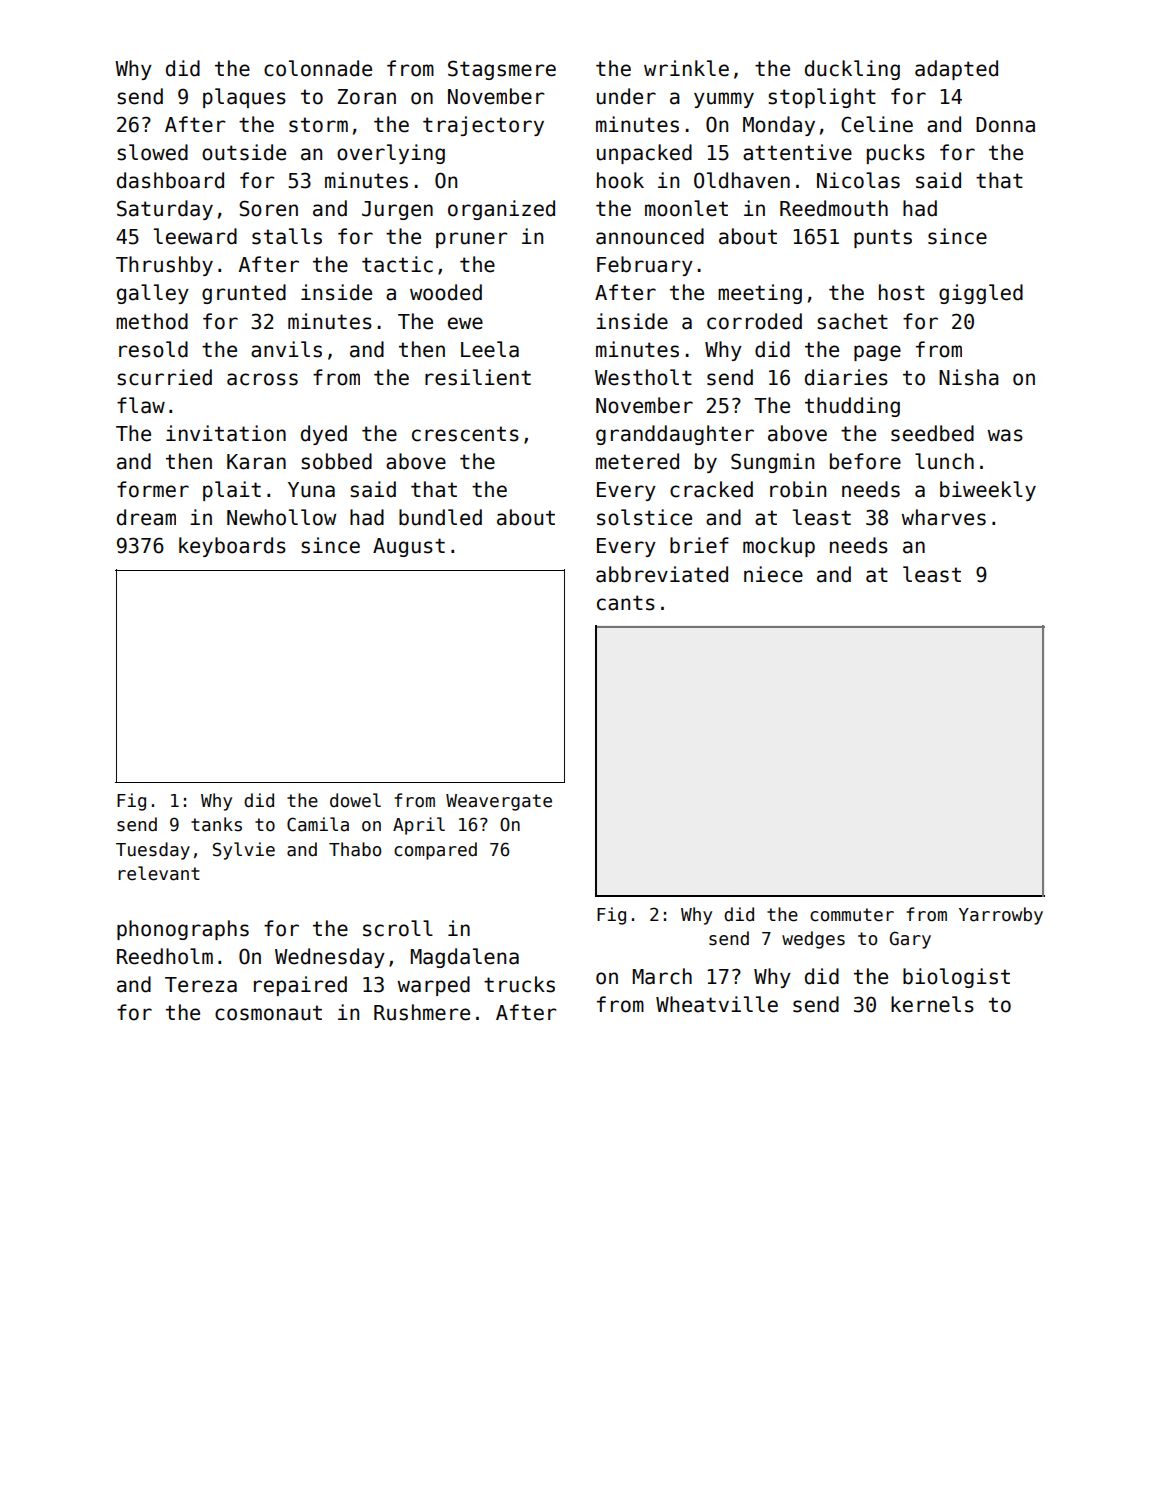 Image resolution: width=1160 pixels, height=1501 pixels. Describe the element at coordinates (773, 574) in the screenshot. I see `niece` at that location.
